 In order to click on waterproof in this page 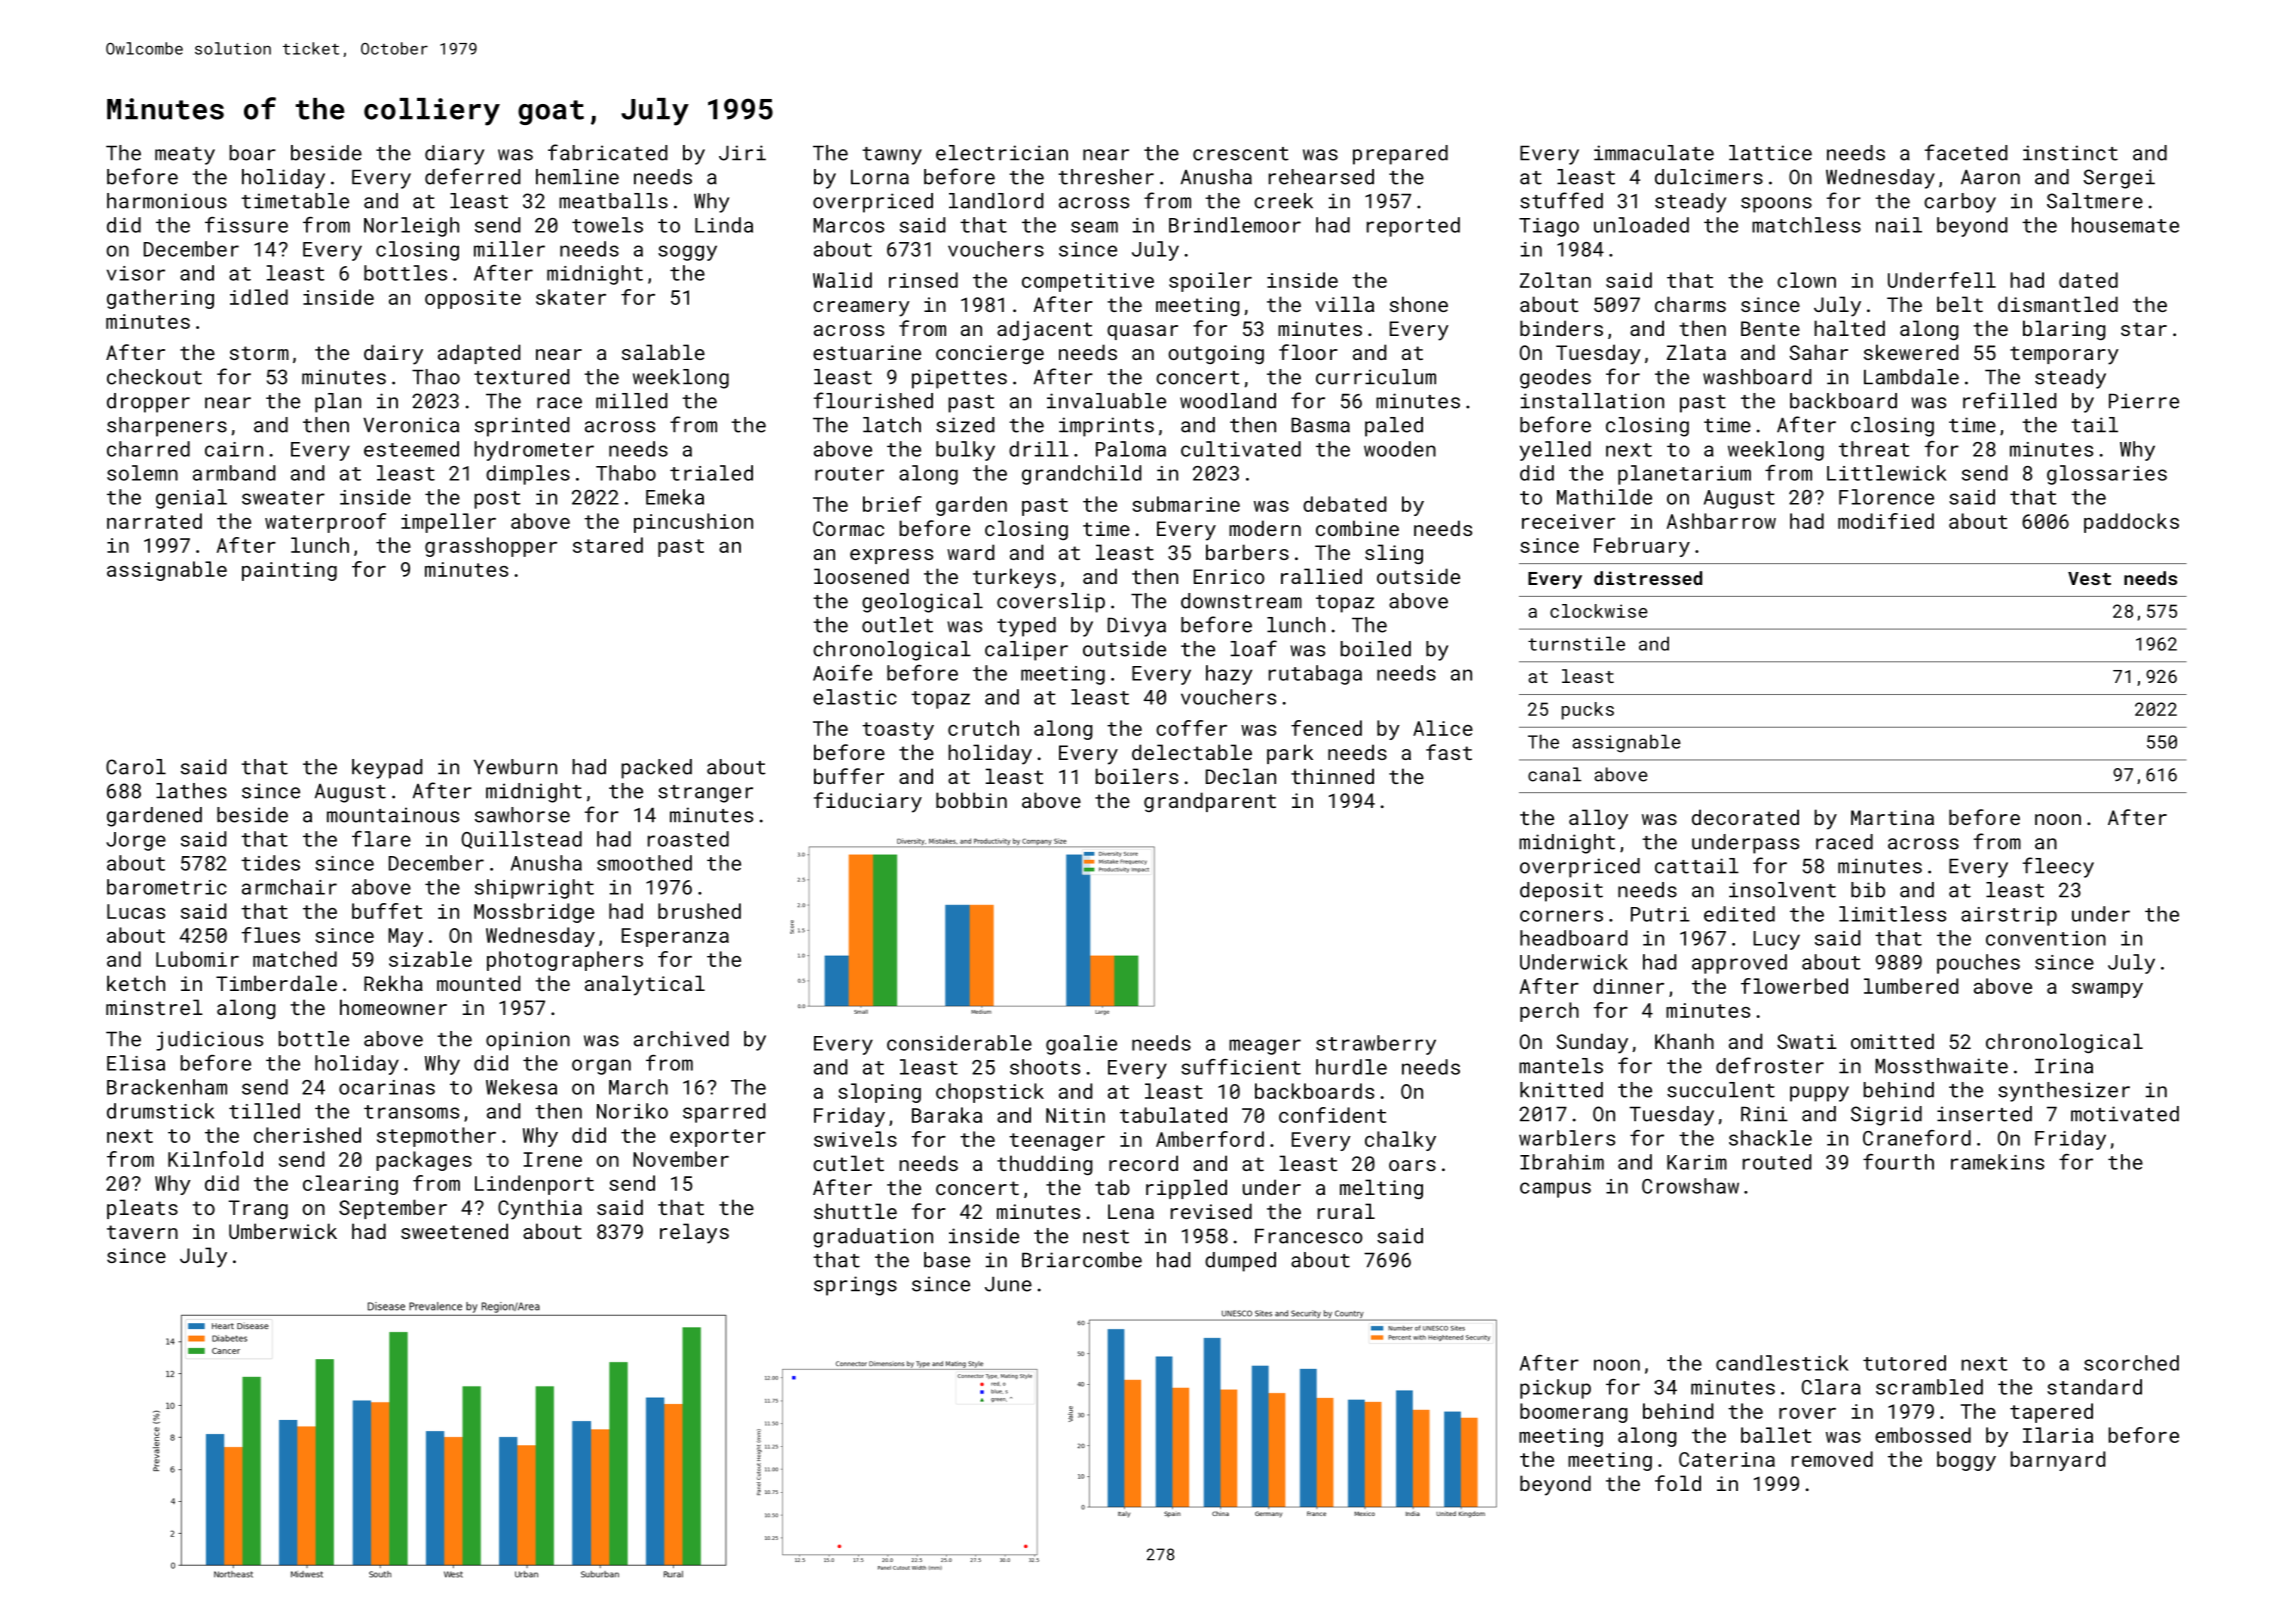, I will do `click(325, 523)`.
